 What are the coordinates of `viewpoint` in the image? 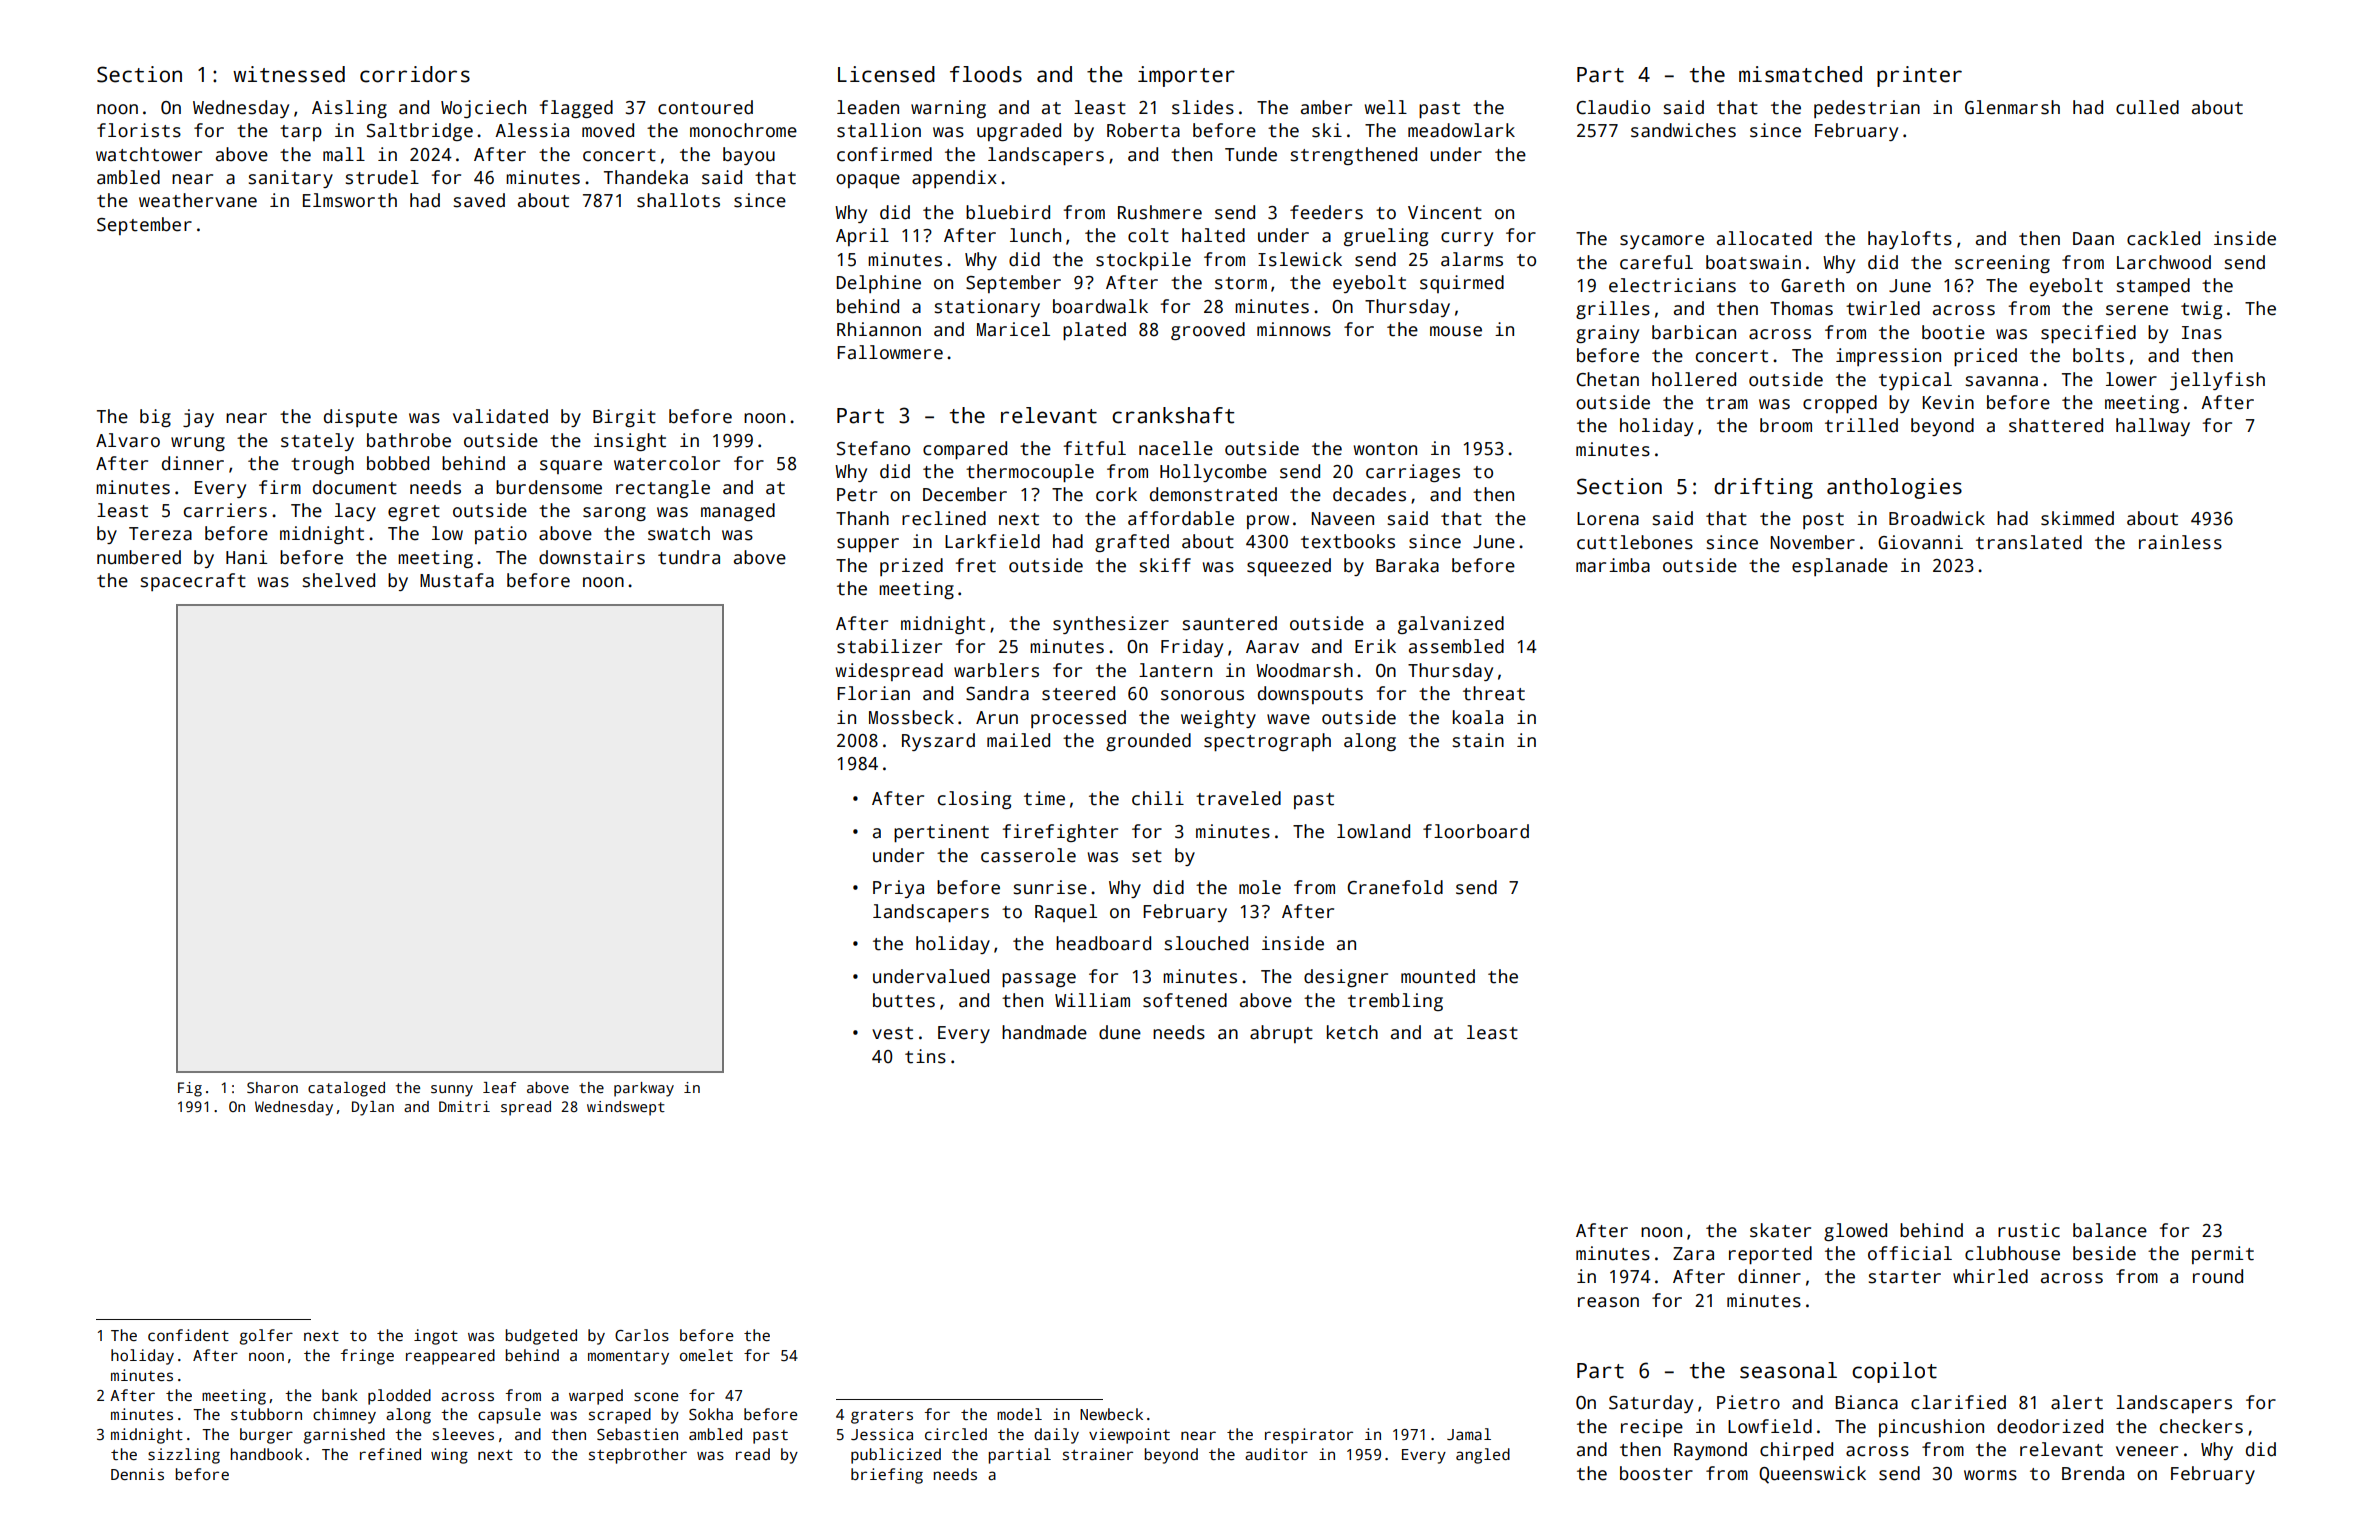 It's located at (1129, 1436).
